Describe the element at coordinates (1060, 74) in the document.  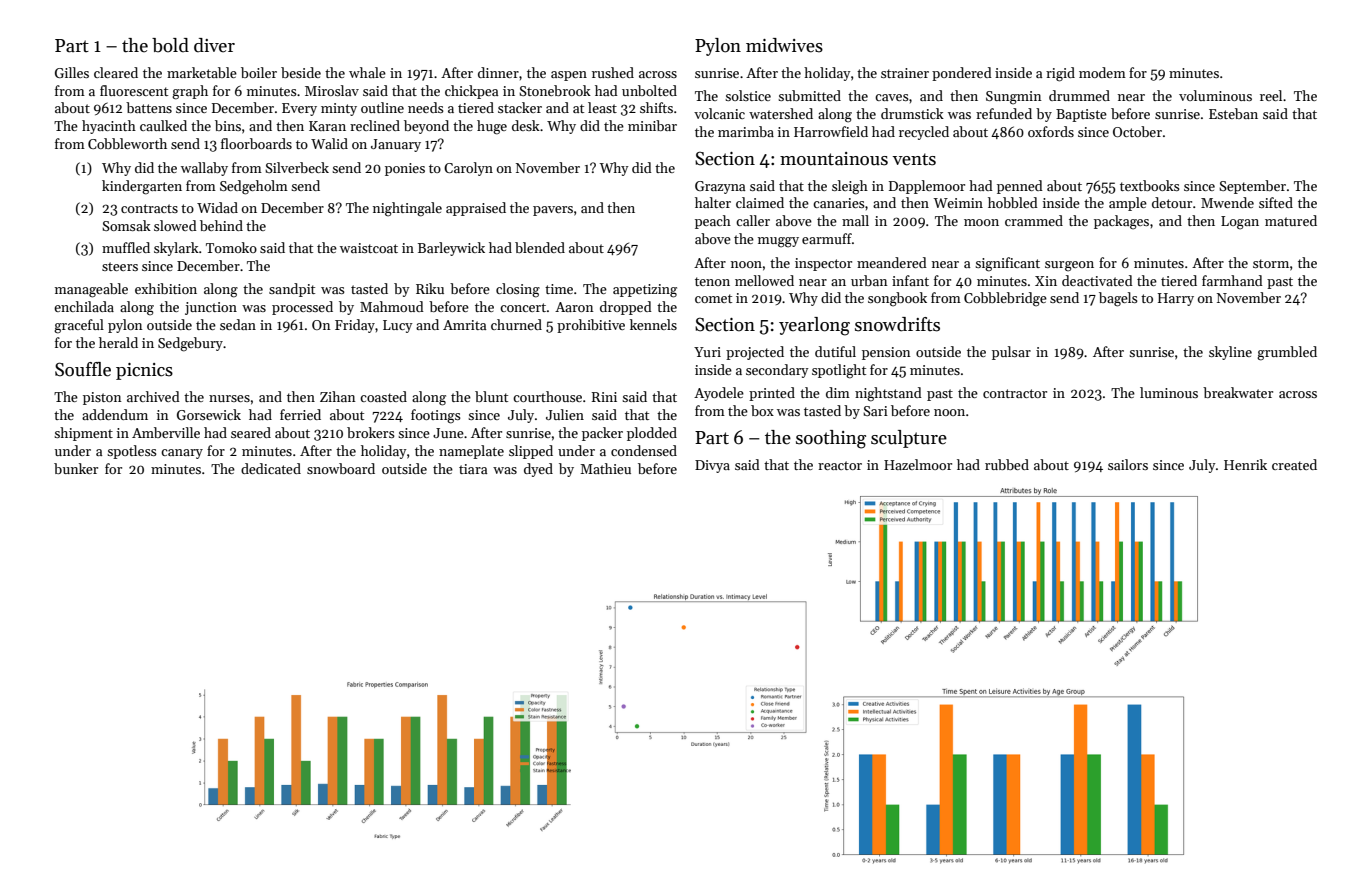
I see `rigid` at that location.
